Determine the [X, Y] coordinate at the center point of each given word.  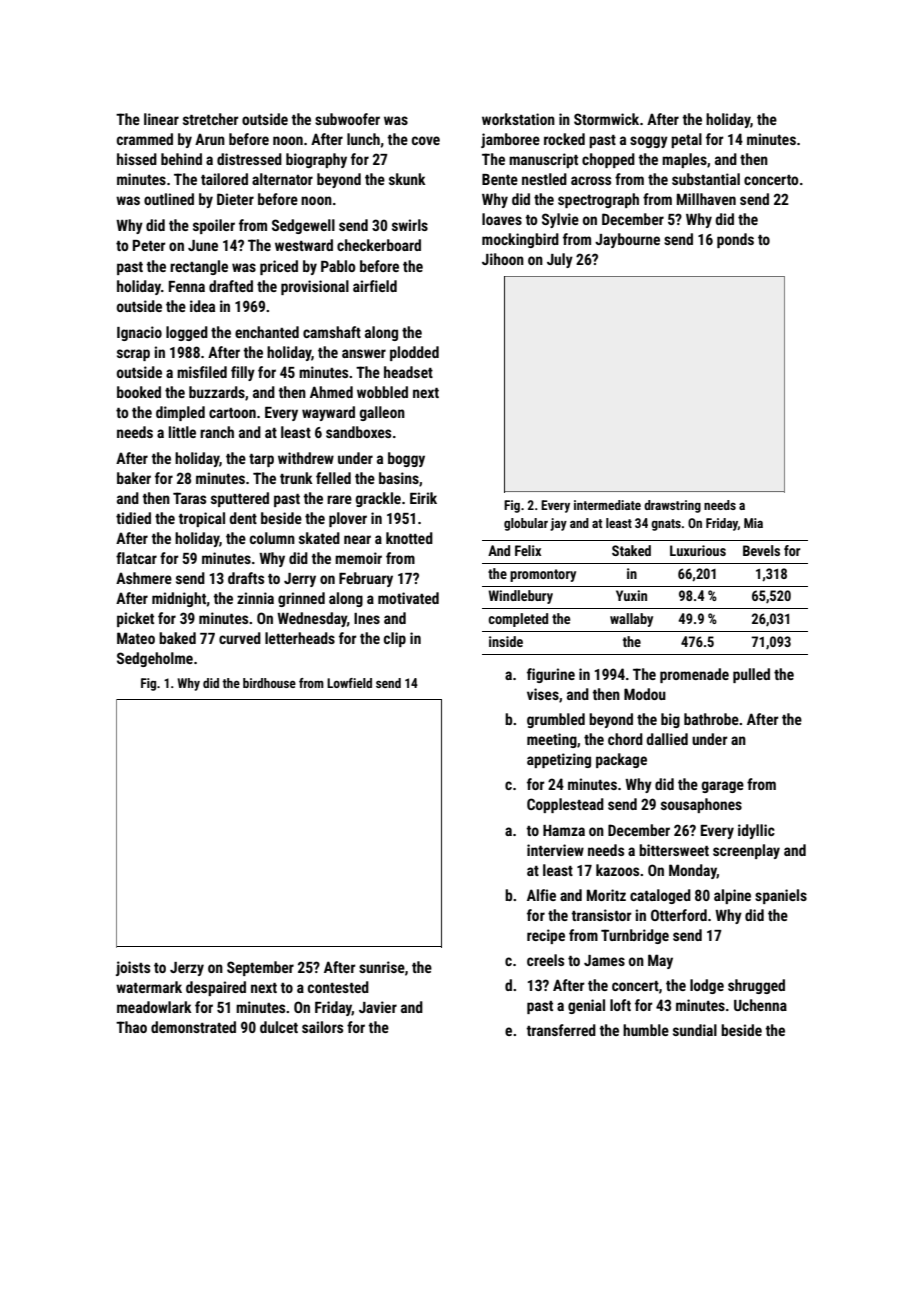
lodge [707, 986]
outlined [169, 199]
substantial [706, 179]
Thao [131, 1027]
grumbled [556, 720]
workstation [518, 119]
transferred [561, 1030]
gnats [666, 525]
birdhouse [269, 683]
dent [243, 518]
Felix [528, 550]
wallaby [631, 620]
